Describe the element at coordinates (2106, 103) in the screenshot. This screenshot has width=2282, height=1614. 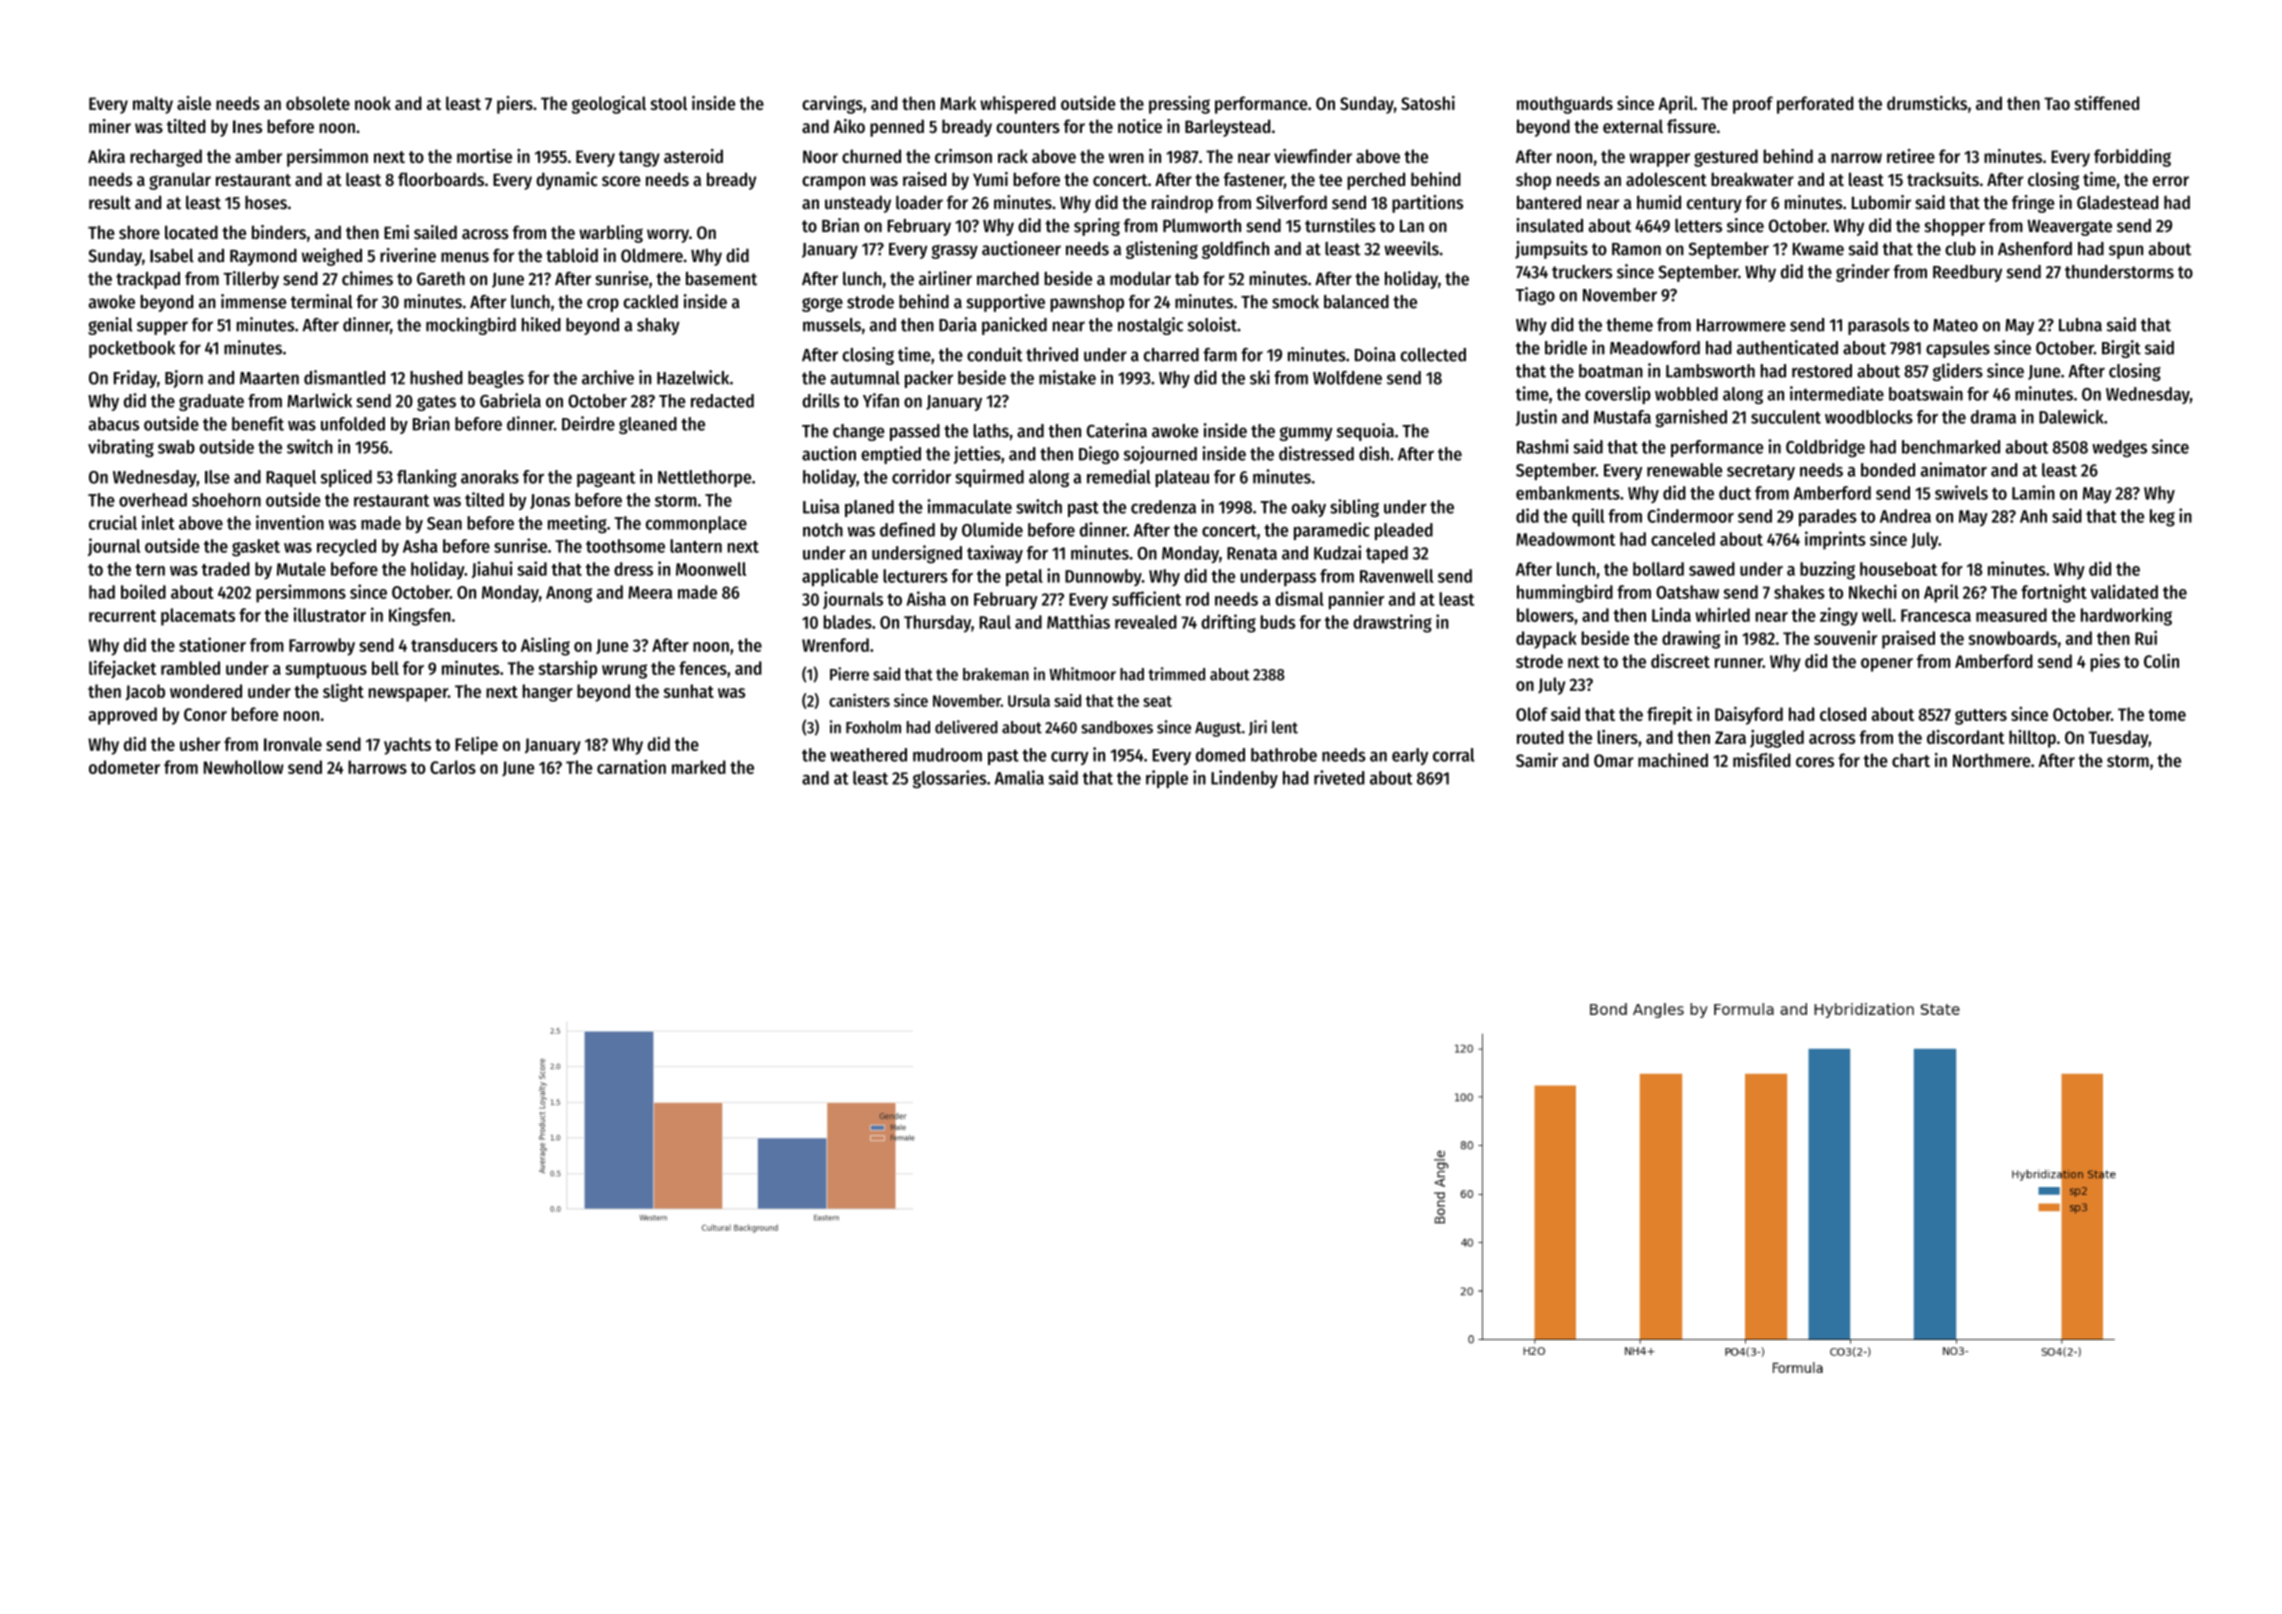
I see `stiffened` at that location.
